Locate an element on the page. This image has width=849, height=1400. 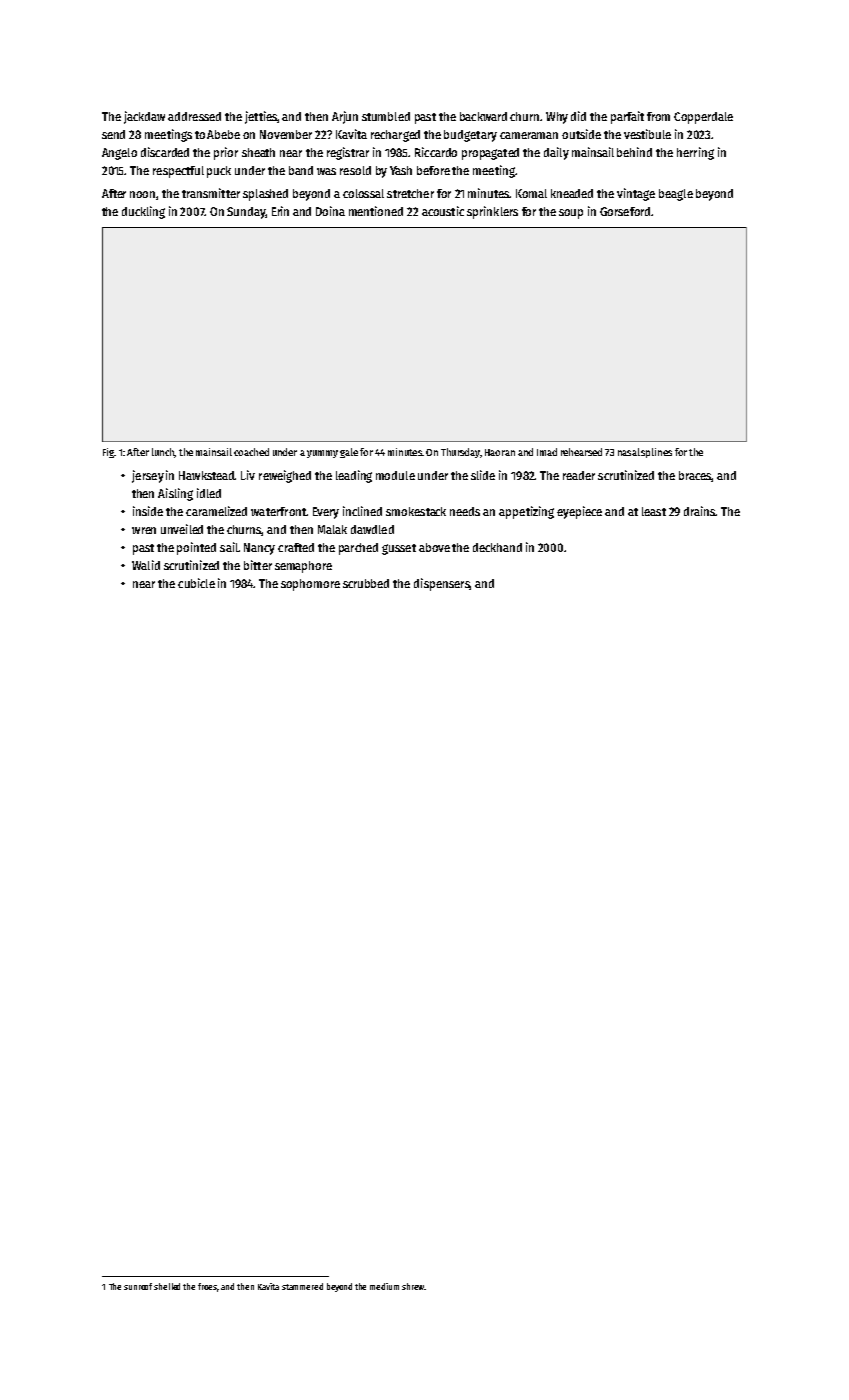
scrubbed is located at coordinates (366, 583).
